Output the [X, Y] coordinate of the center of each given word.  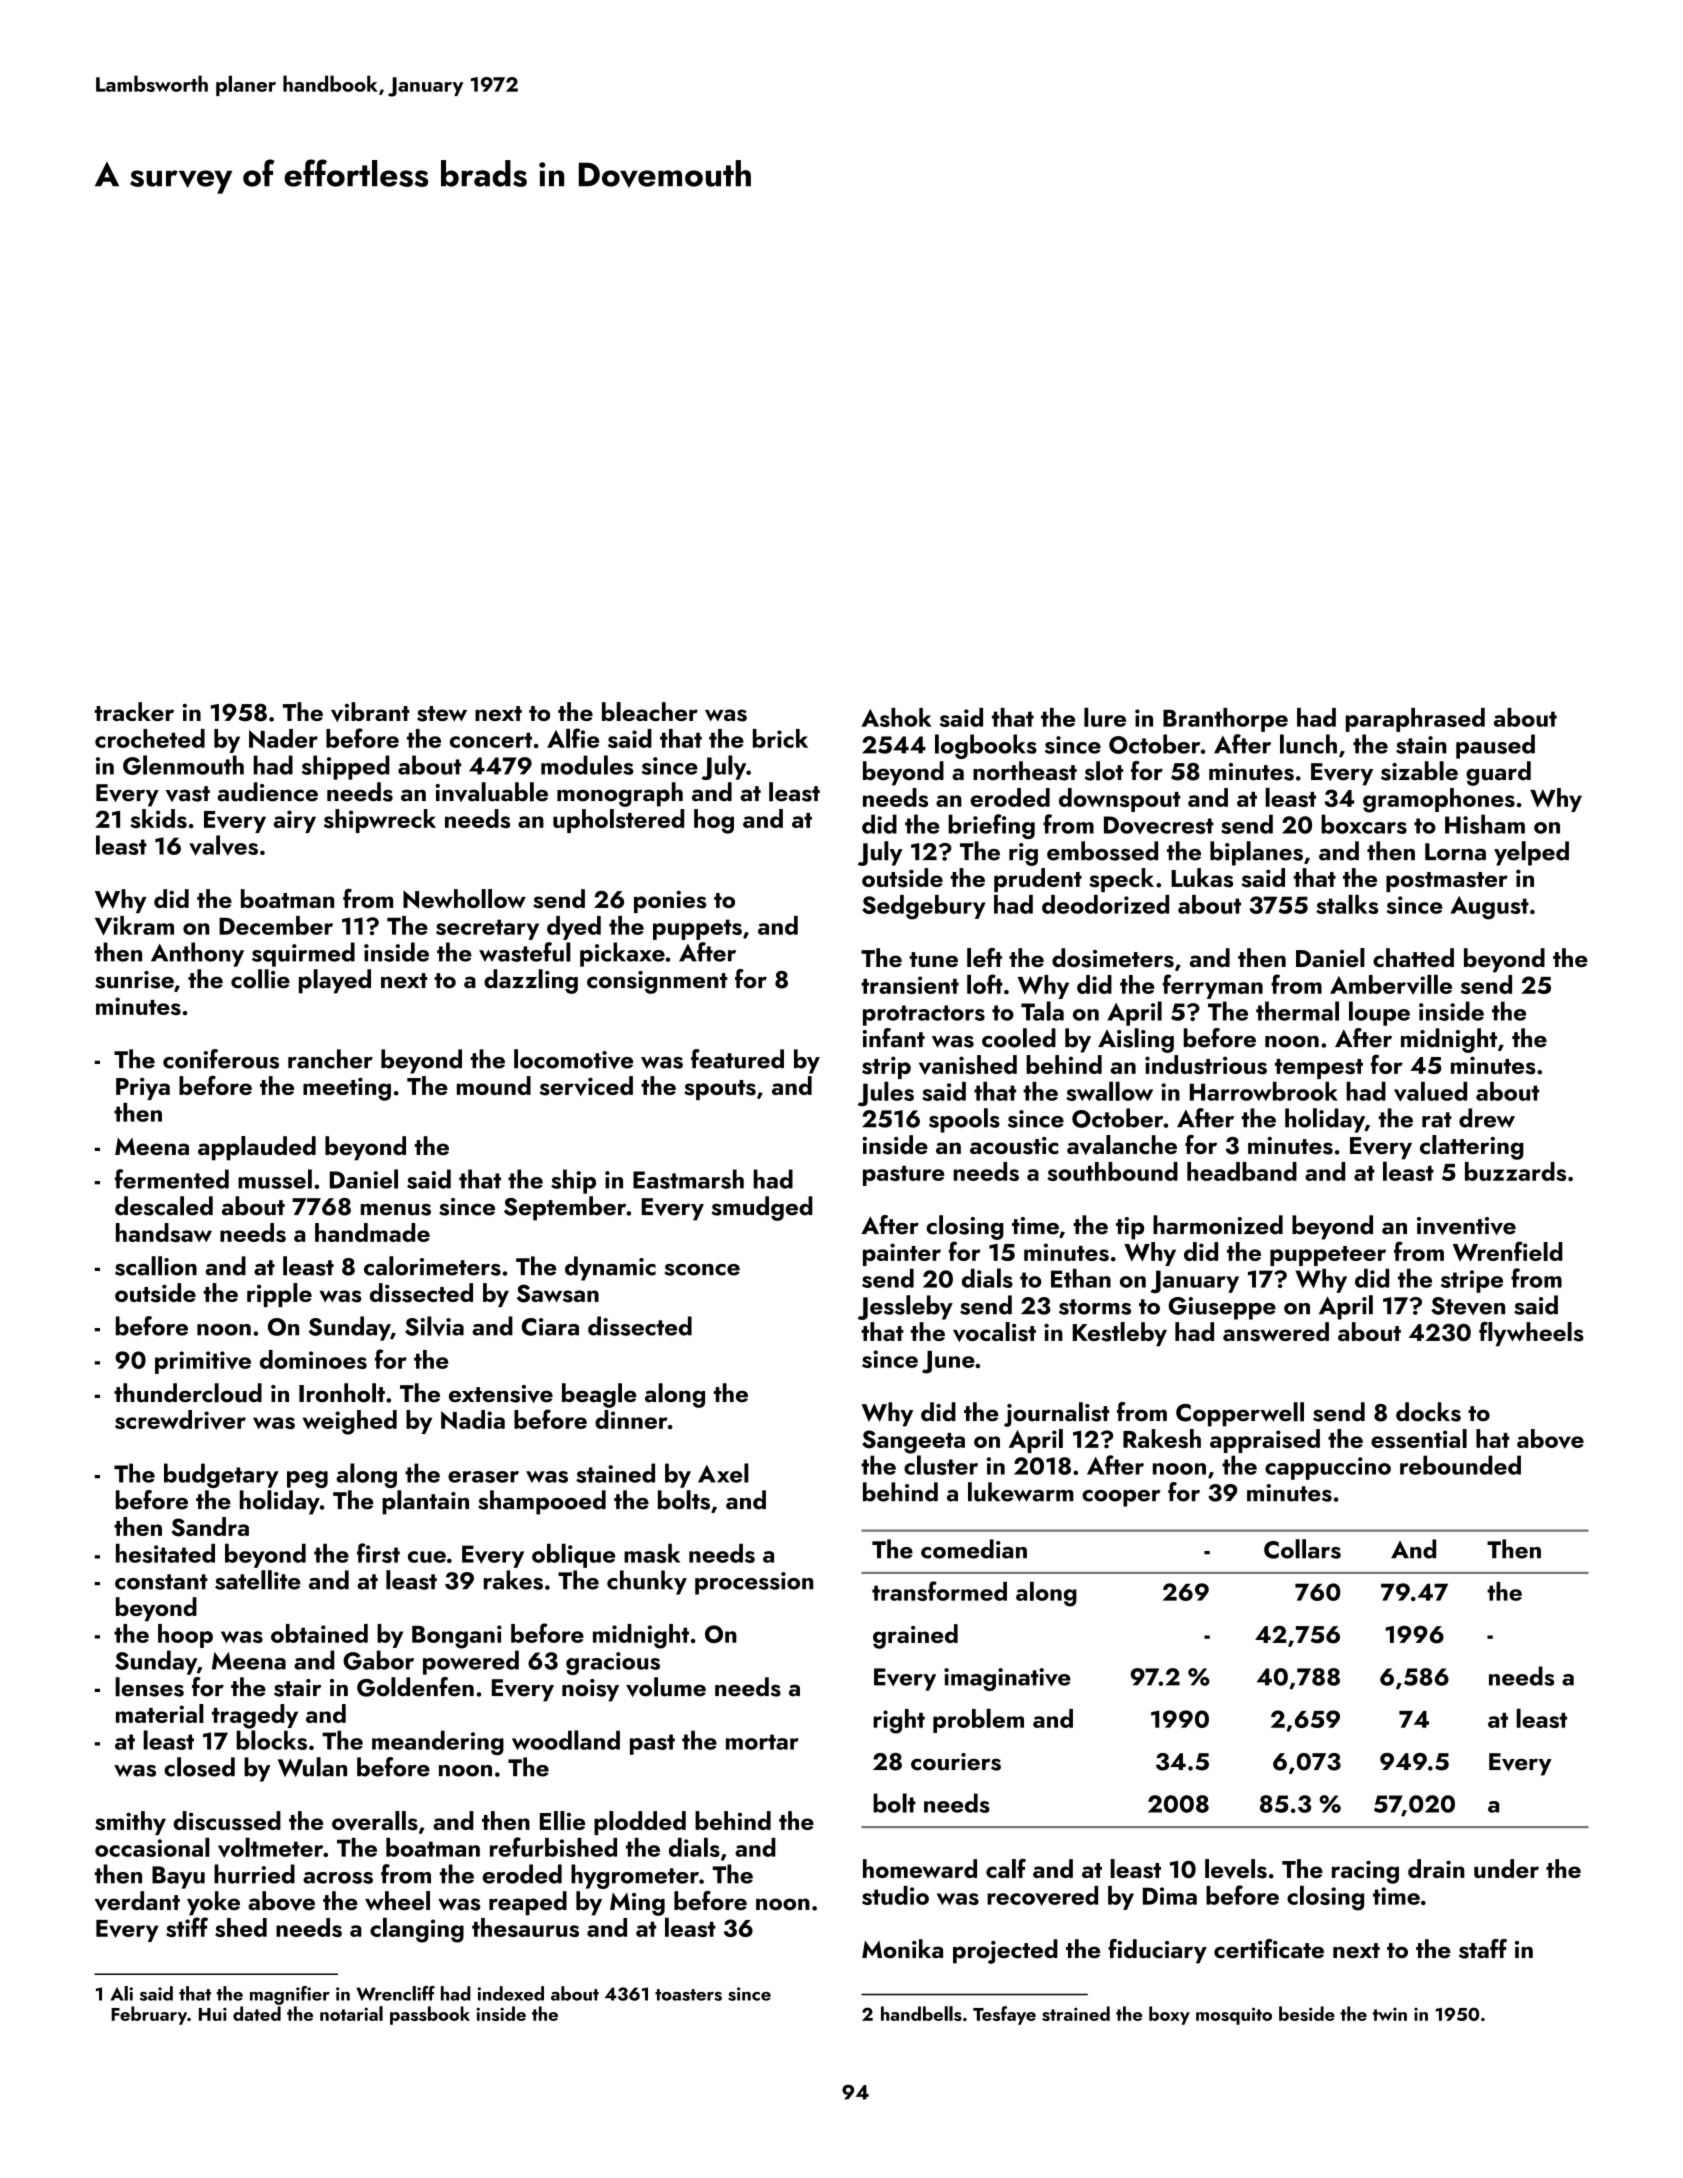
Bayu [178, 1877]
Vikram [134, 925]
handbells [921, 2013]
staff [1483, 1949]
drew [1487, 1118]
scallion [156, 1266]
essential [1419, 1438]
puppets [697, 929]
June [948, 1362]
